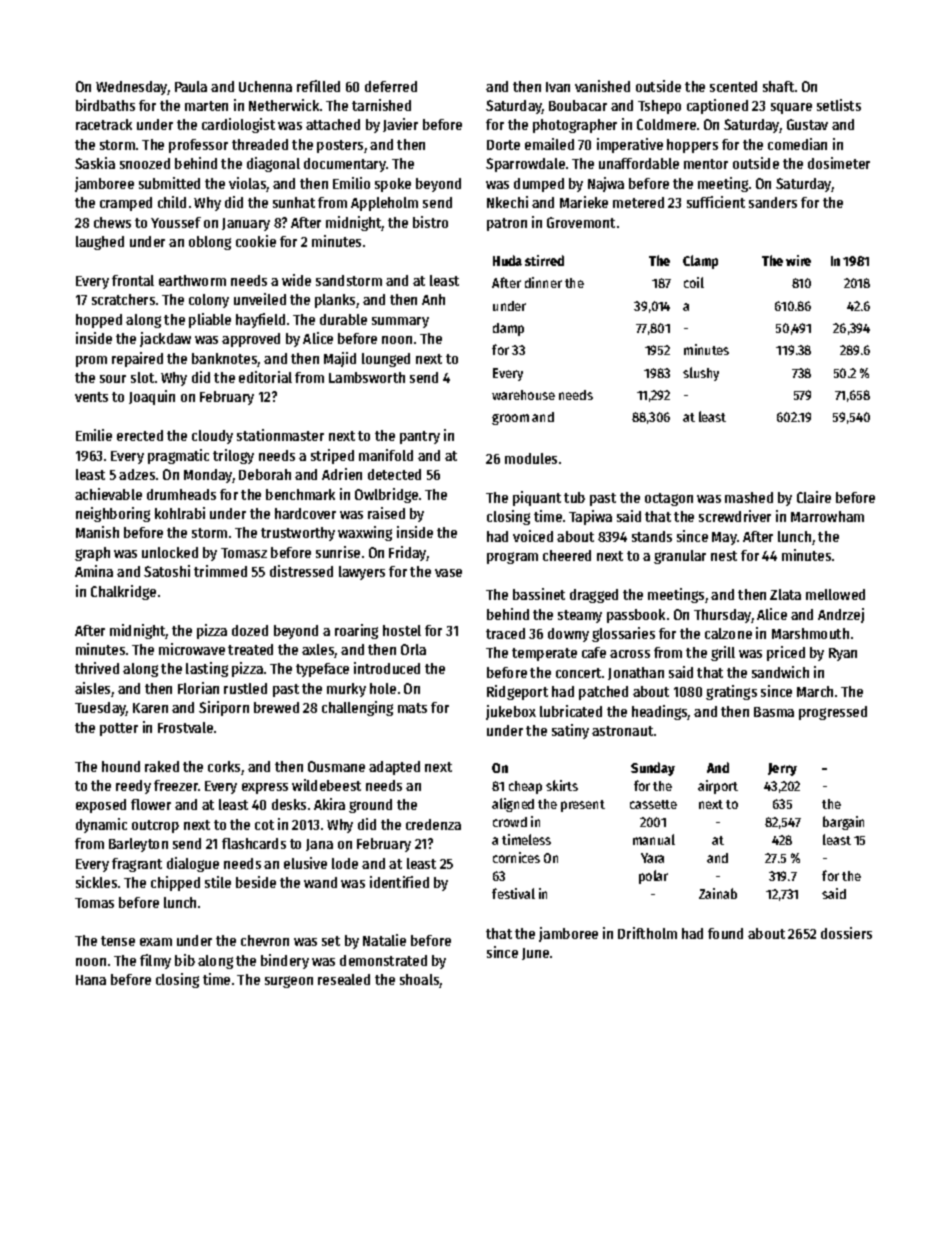 This screenshot has width=952, height=1233. Describe the element at coordinates (121, 766) in the screenshot. I see `hound` at that location.
